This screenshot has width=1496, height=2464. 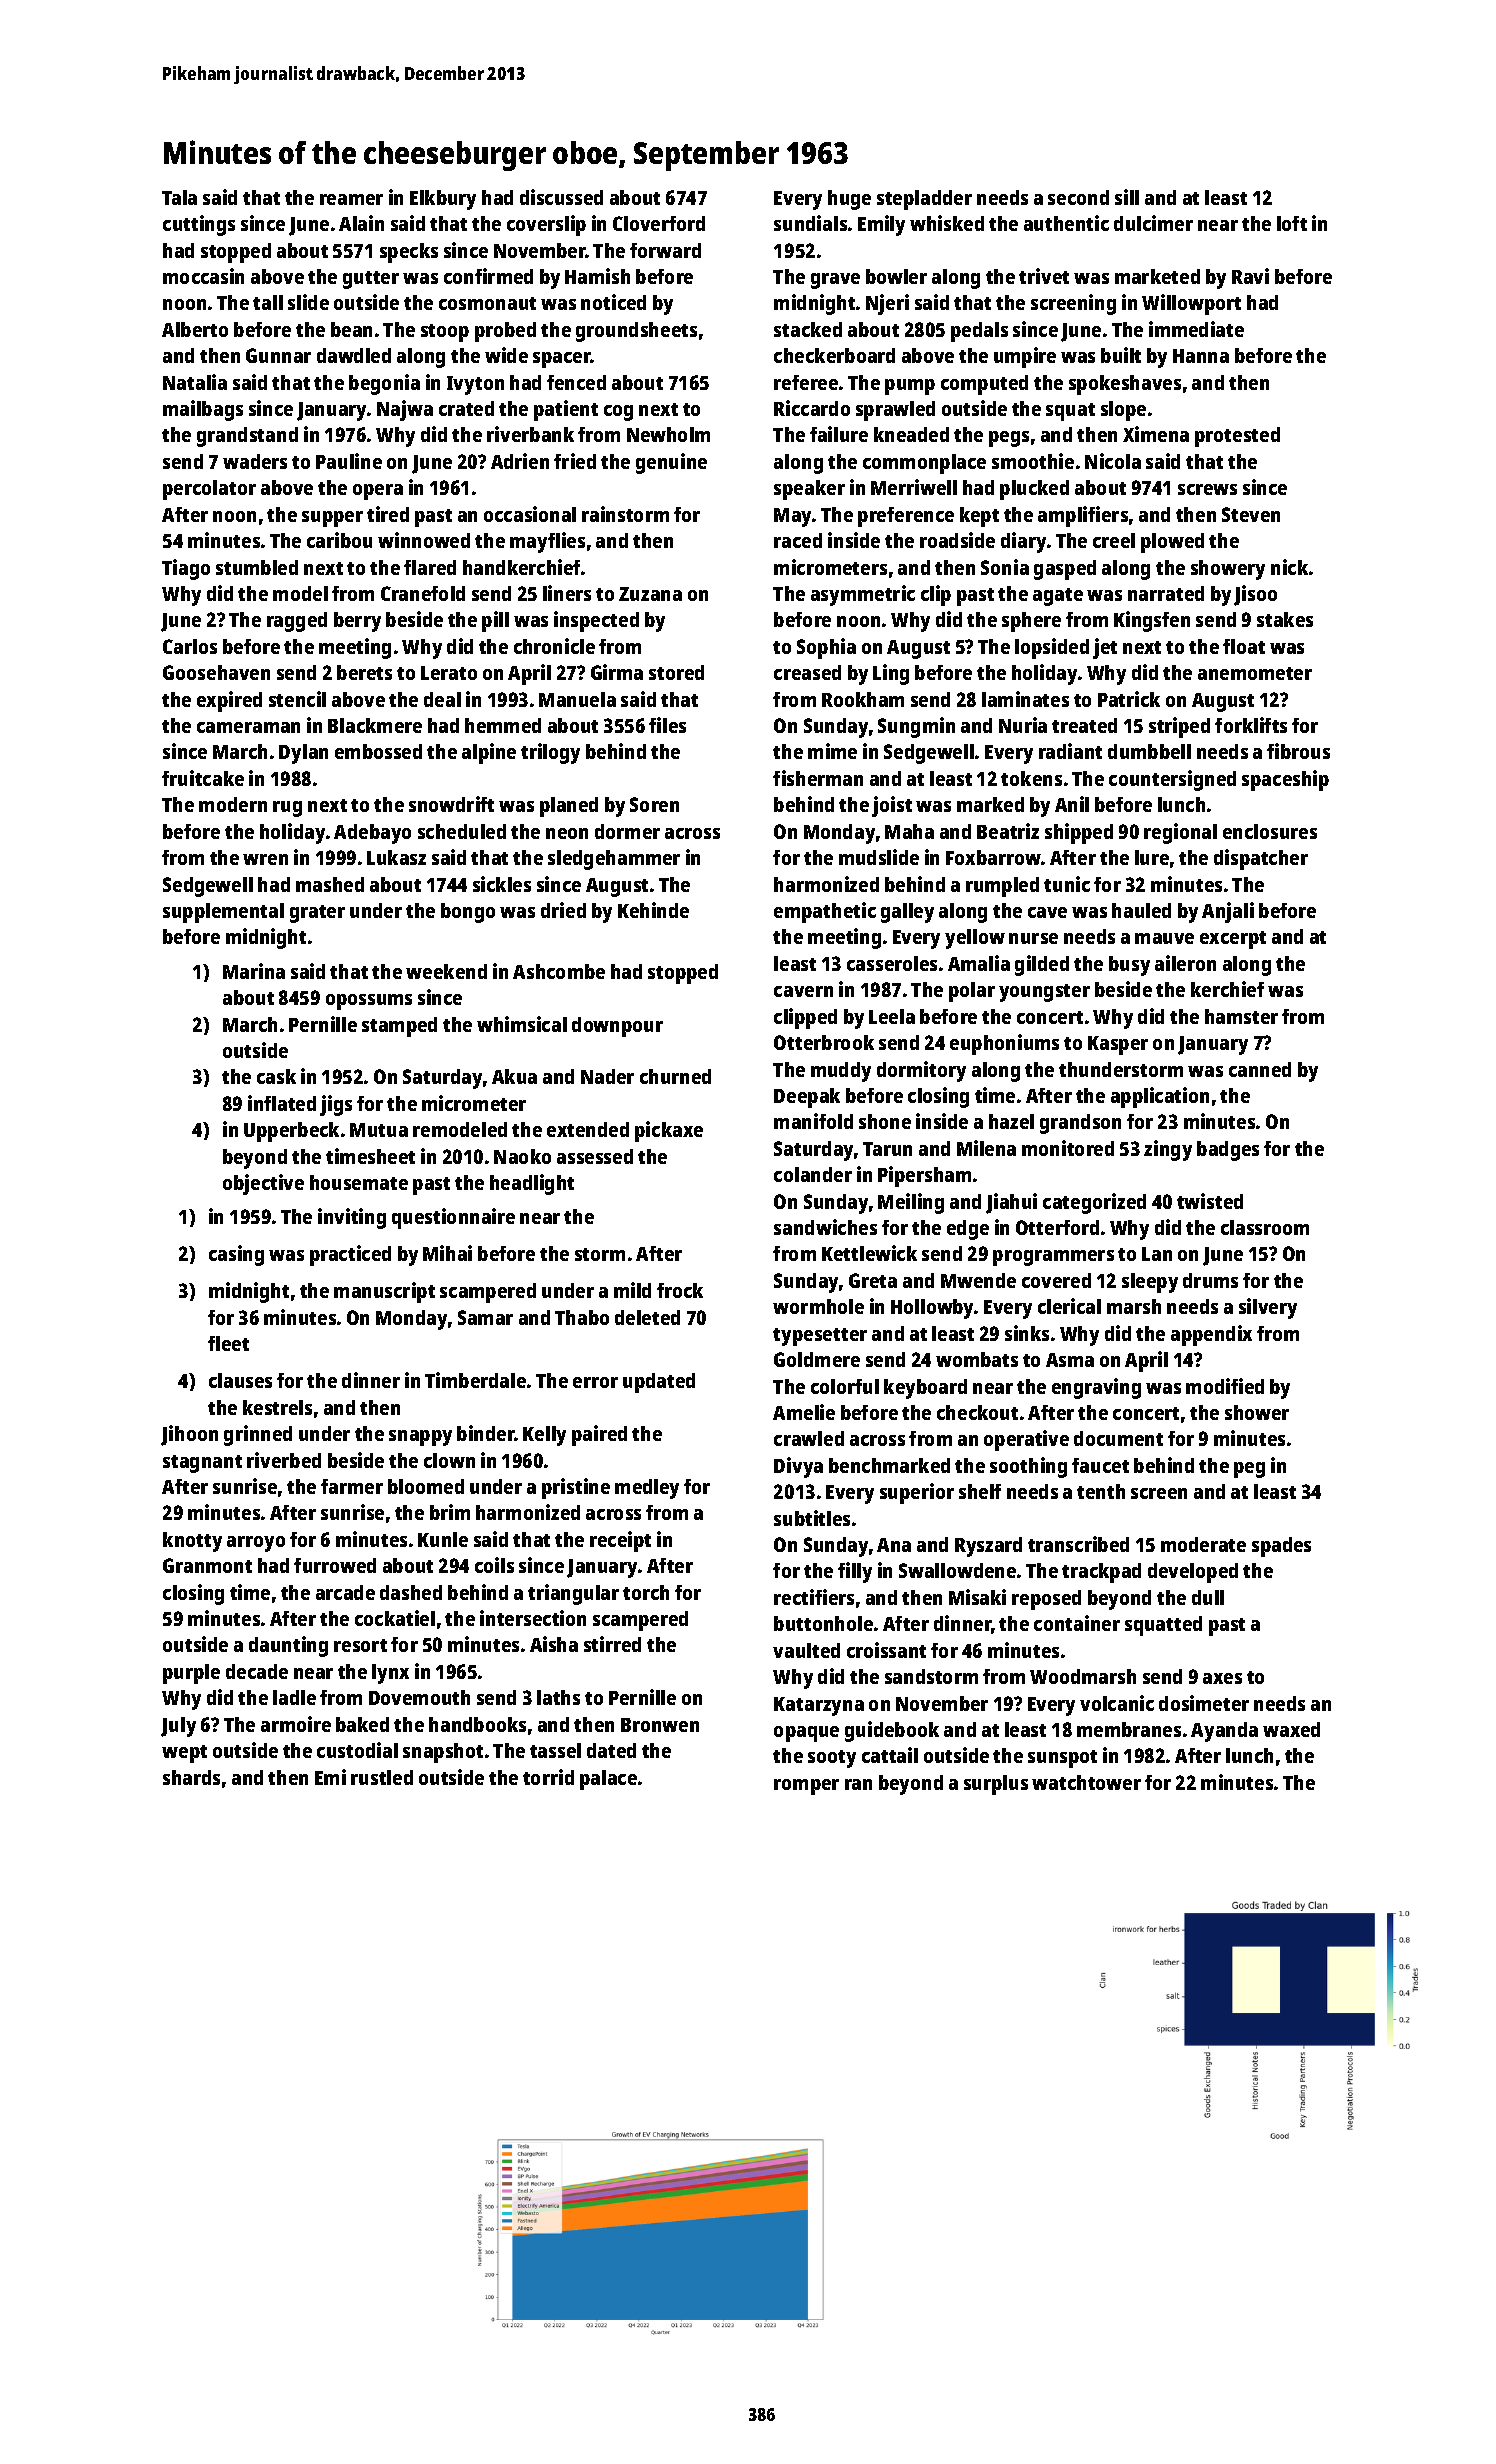 What do you see at coordinates (186, 569) in the screenshot?
I see `Tiago` at bounding box center [186, 569].
